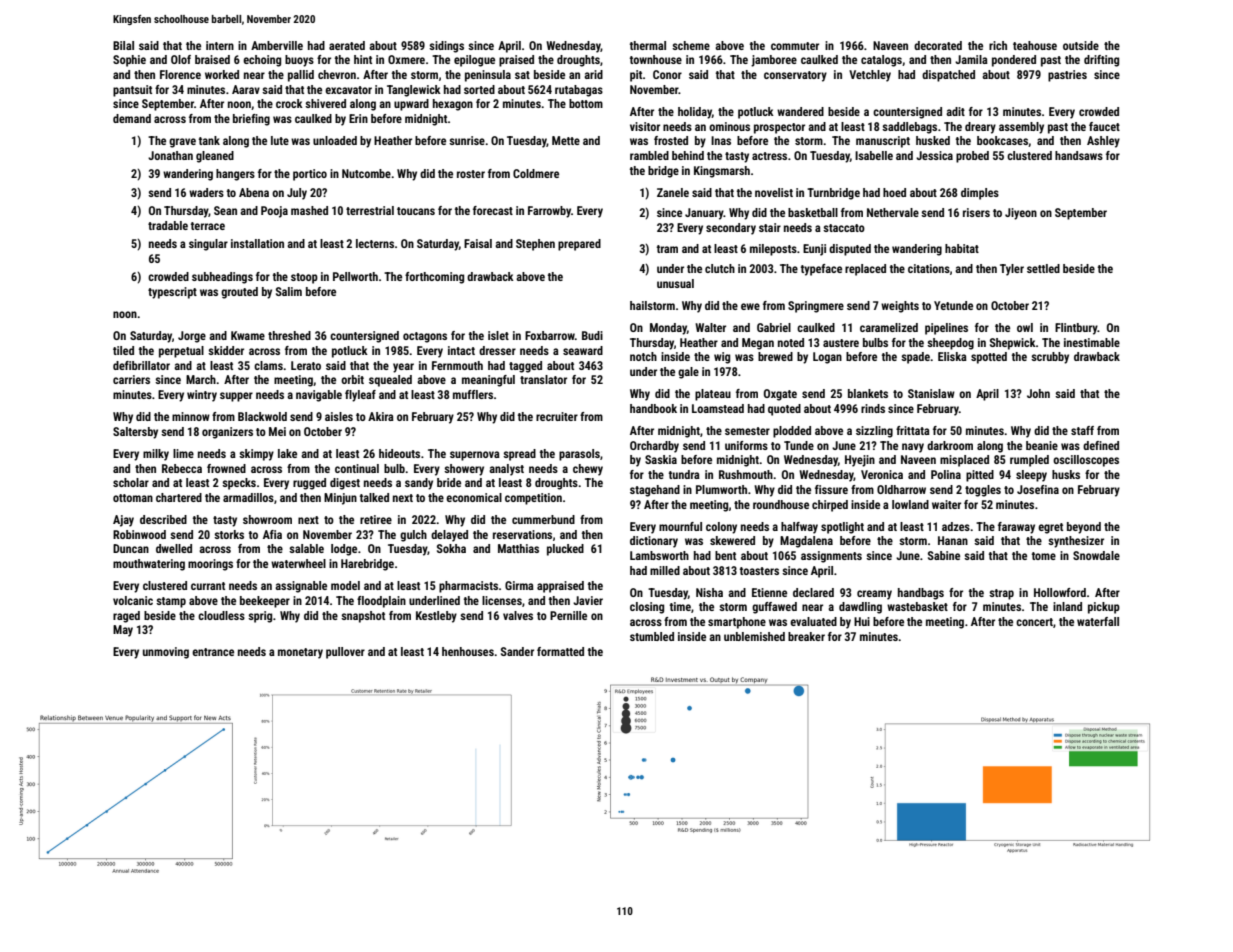 The width and height of the page is (1233, 952). I want to click on pantsuit, so click(132, 91).
